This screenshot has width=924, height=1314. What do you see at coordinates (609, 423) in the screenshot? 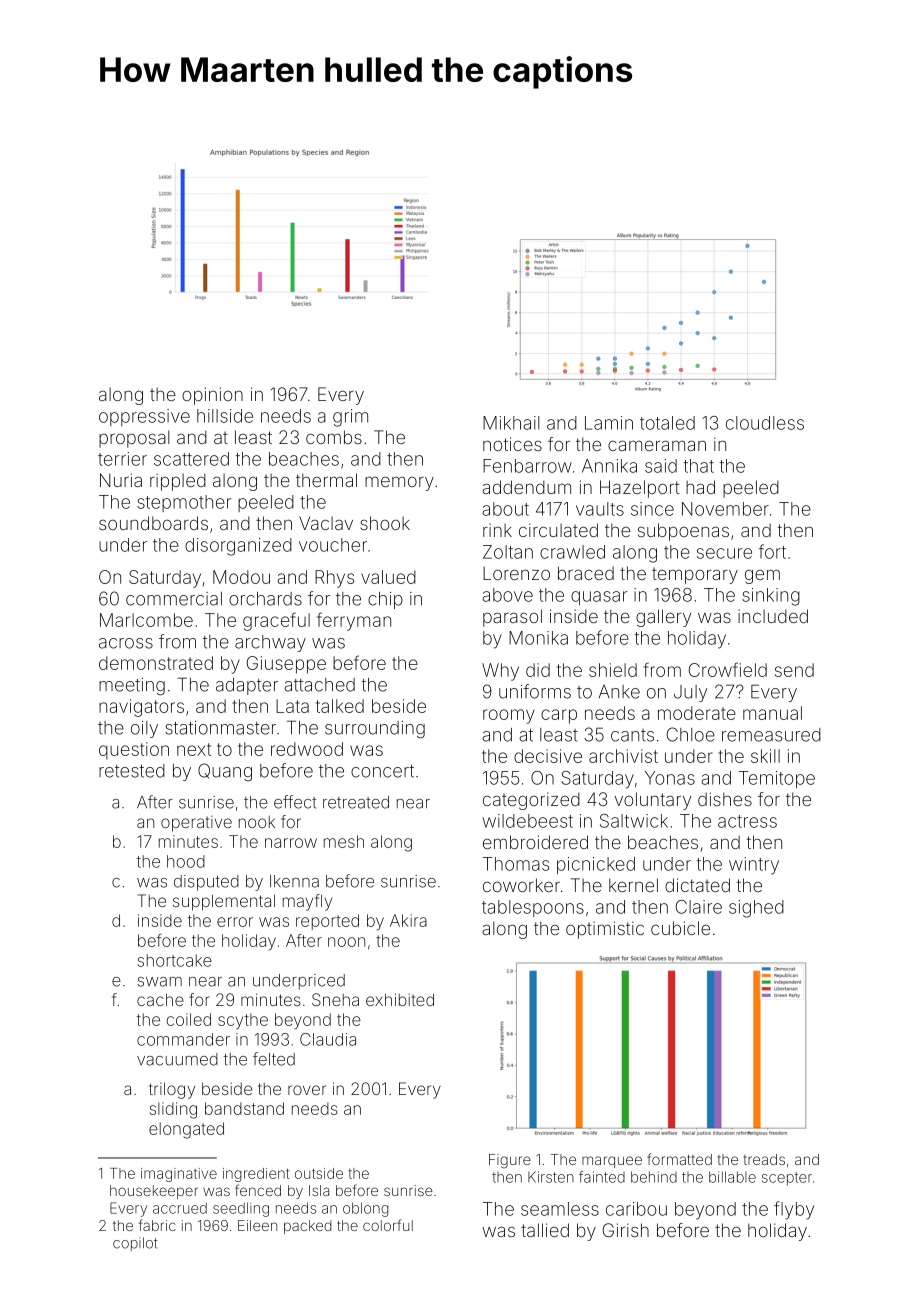
I see `Lamin` at bounding box center [609, 423].
